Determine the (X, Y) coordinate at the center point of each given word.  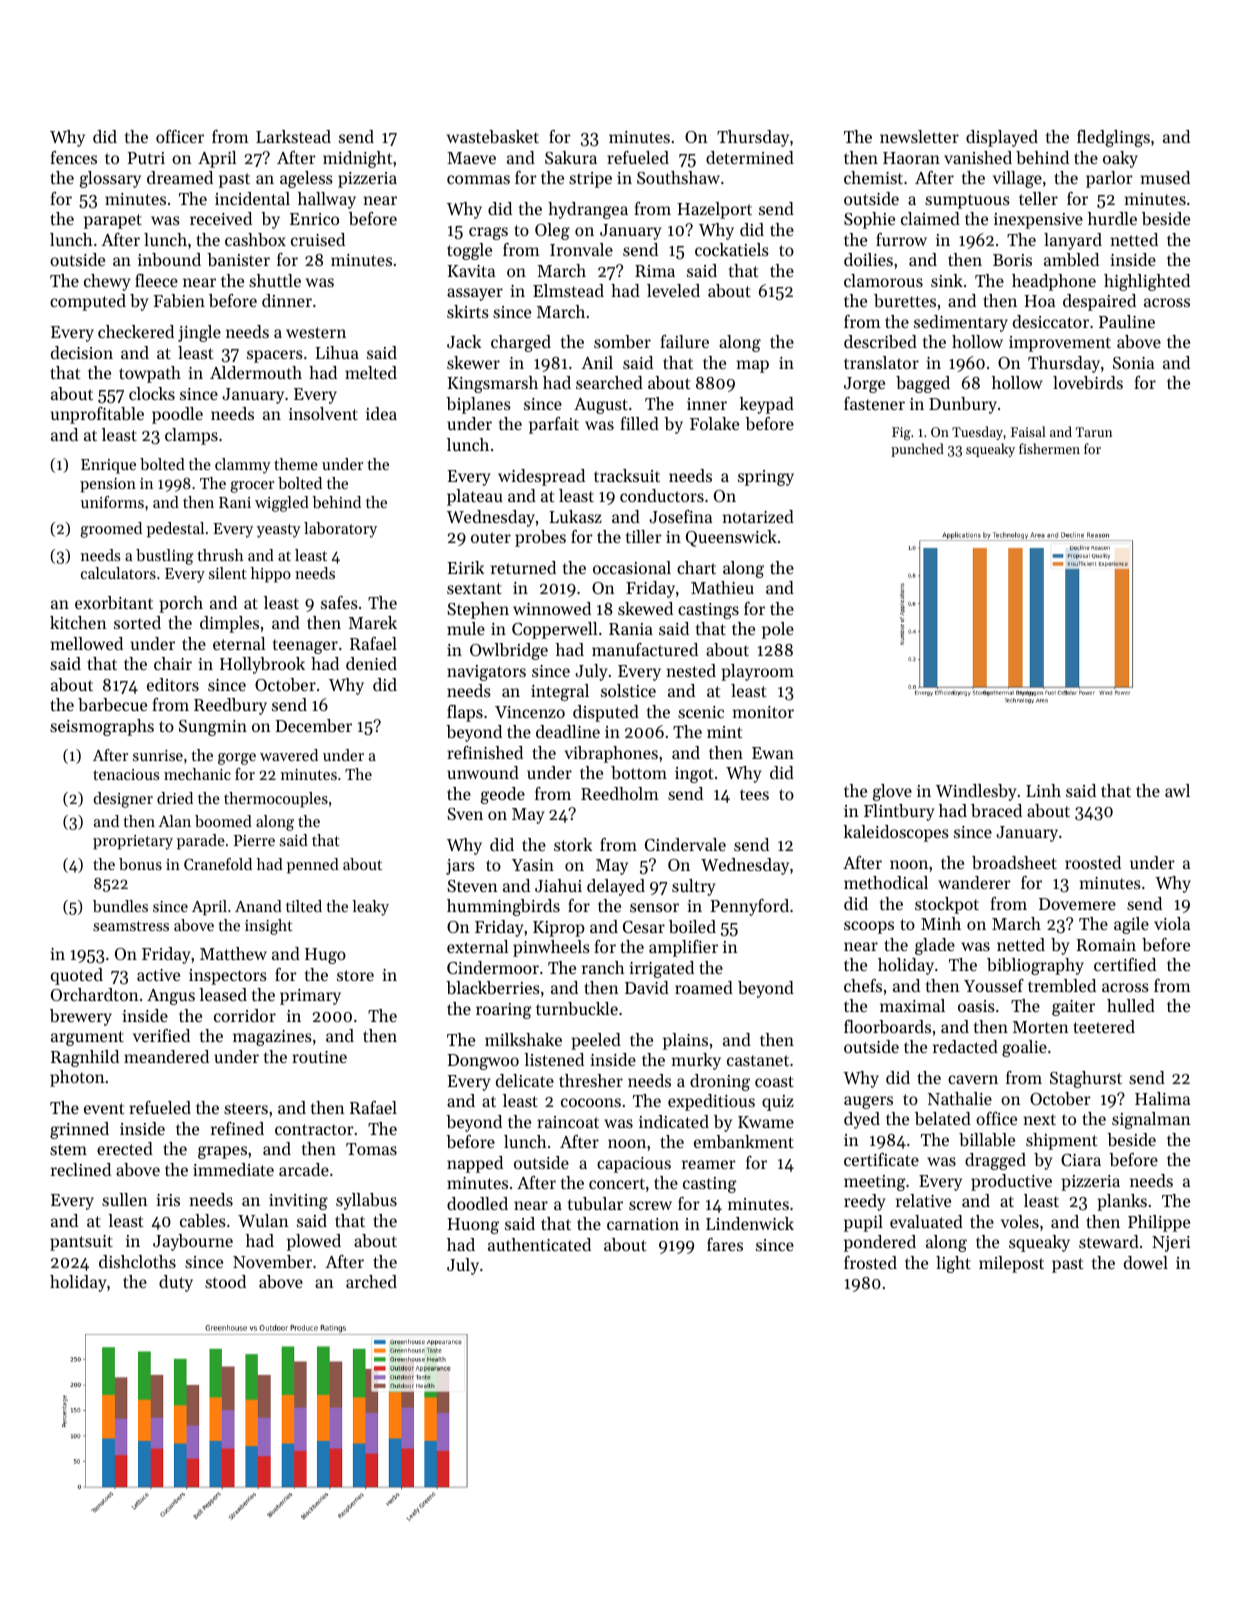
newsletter (919, 136)
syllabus (366, 1201)
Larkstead (293, 136)
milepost (1011, 1264)
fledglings (1113, 138)
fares (725, 1244)
